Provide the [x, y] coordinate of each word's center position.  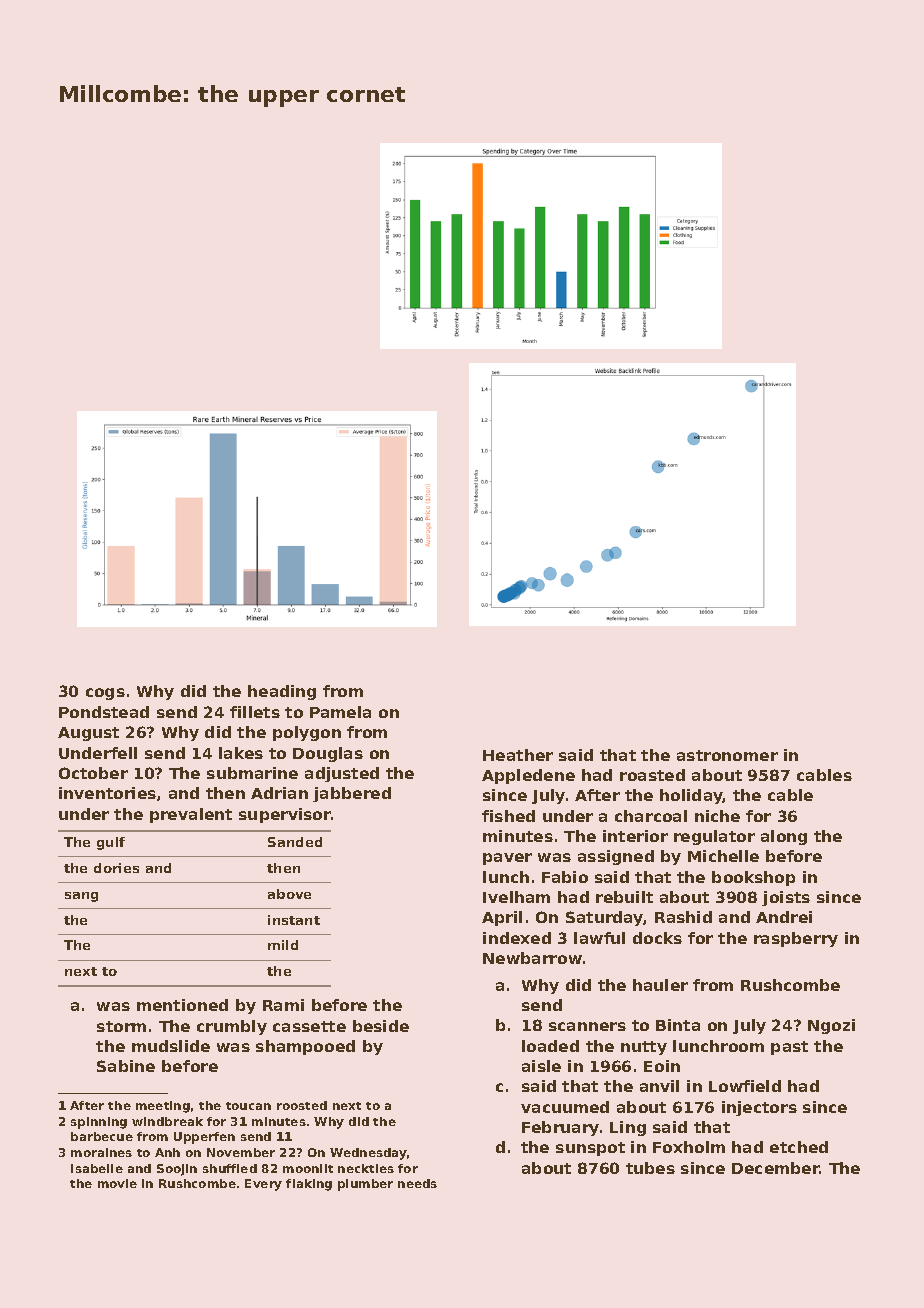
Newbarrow [532, 958]
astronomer [727, 755]
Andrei [784, 917]
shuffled [230, 1168]
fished [508, 816]
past [789, 1048]
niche [717, 816]
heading [282, 692]
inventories [107, 793]
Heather [518, 755]
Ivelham [516, 897]
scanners [587, 1026]
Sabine [126, 1066]
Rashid [683, 917]
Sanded [295, 842]
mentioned [182, 1005]
